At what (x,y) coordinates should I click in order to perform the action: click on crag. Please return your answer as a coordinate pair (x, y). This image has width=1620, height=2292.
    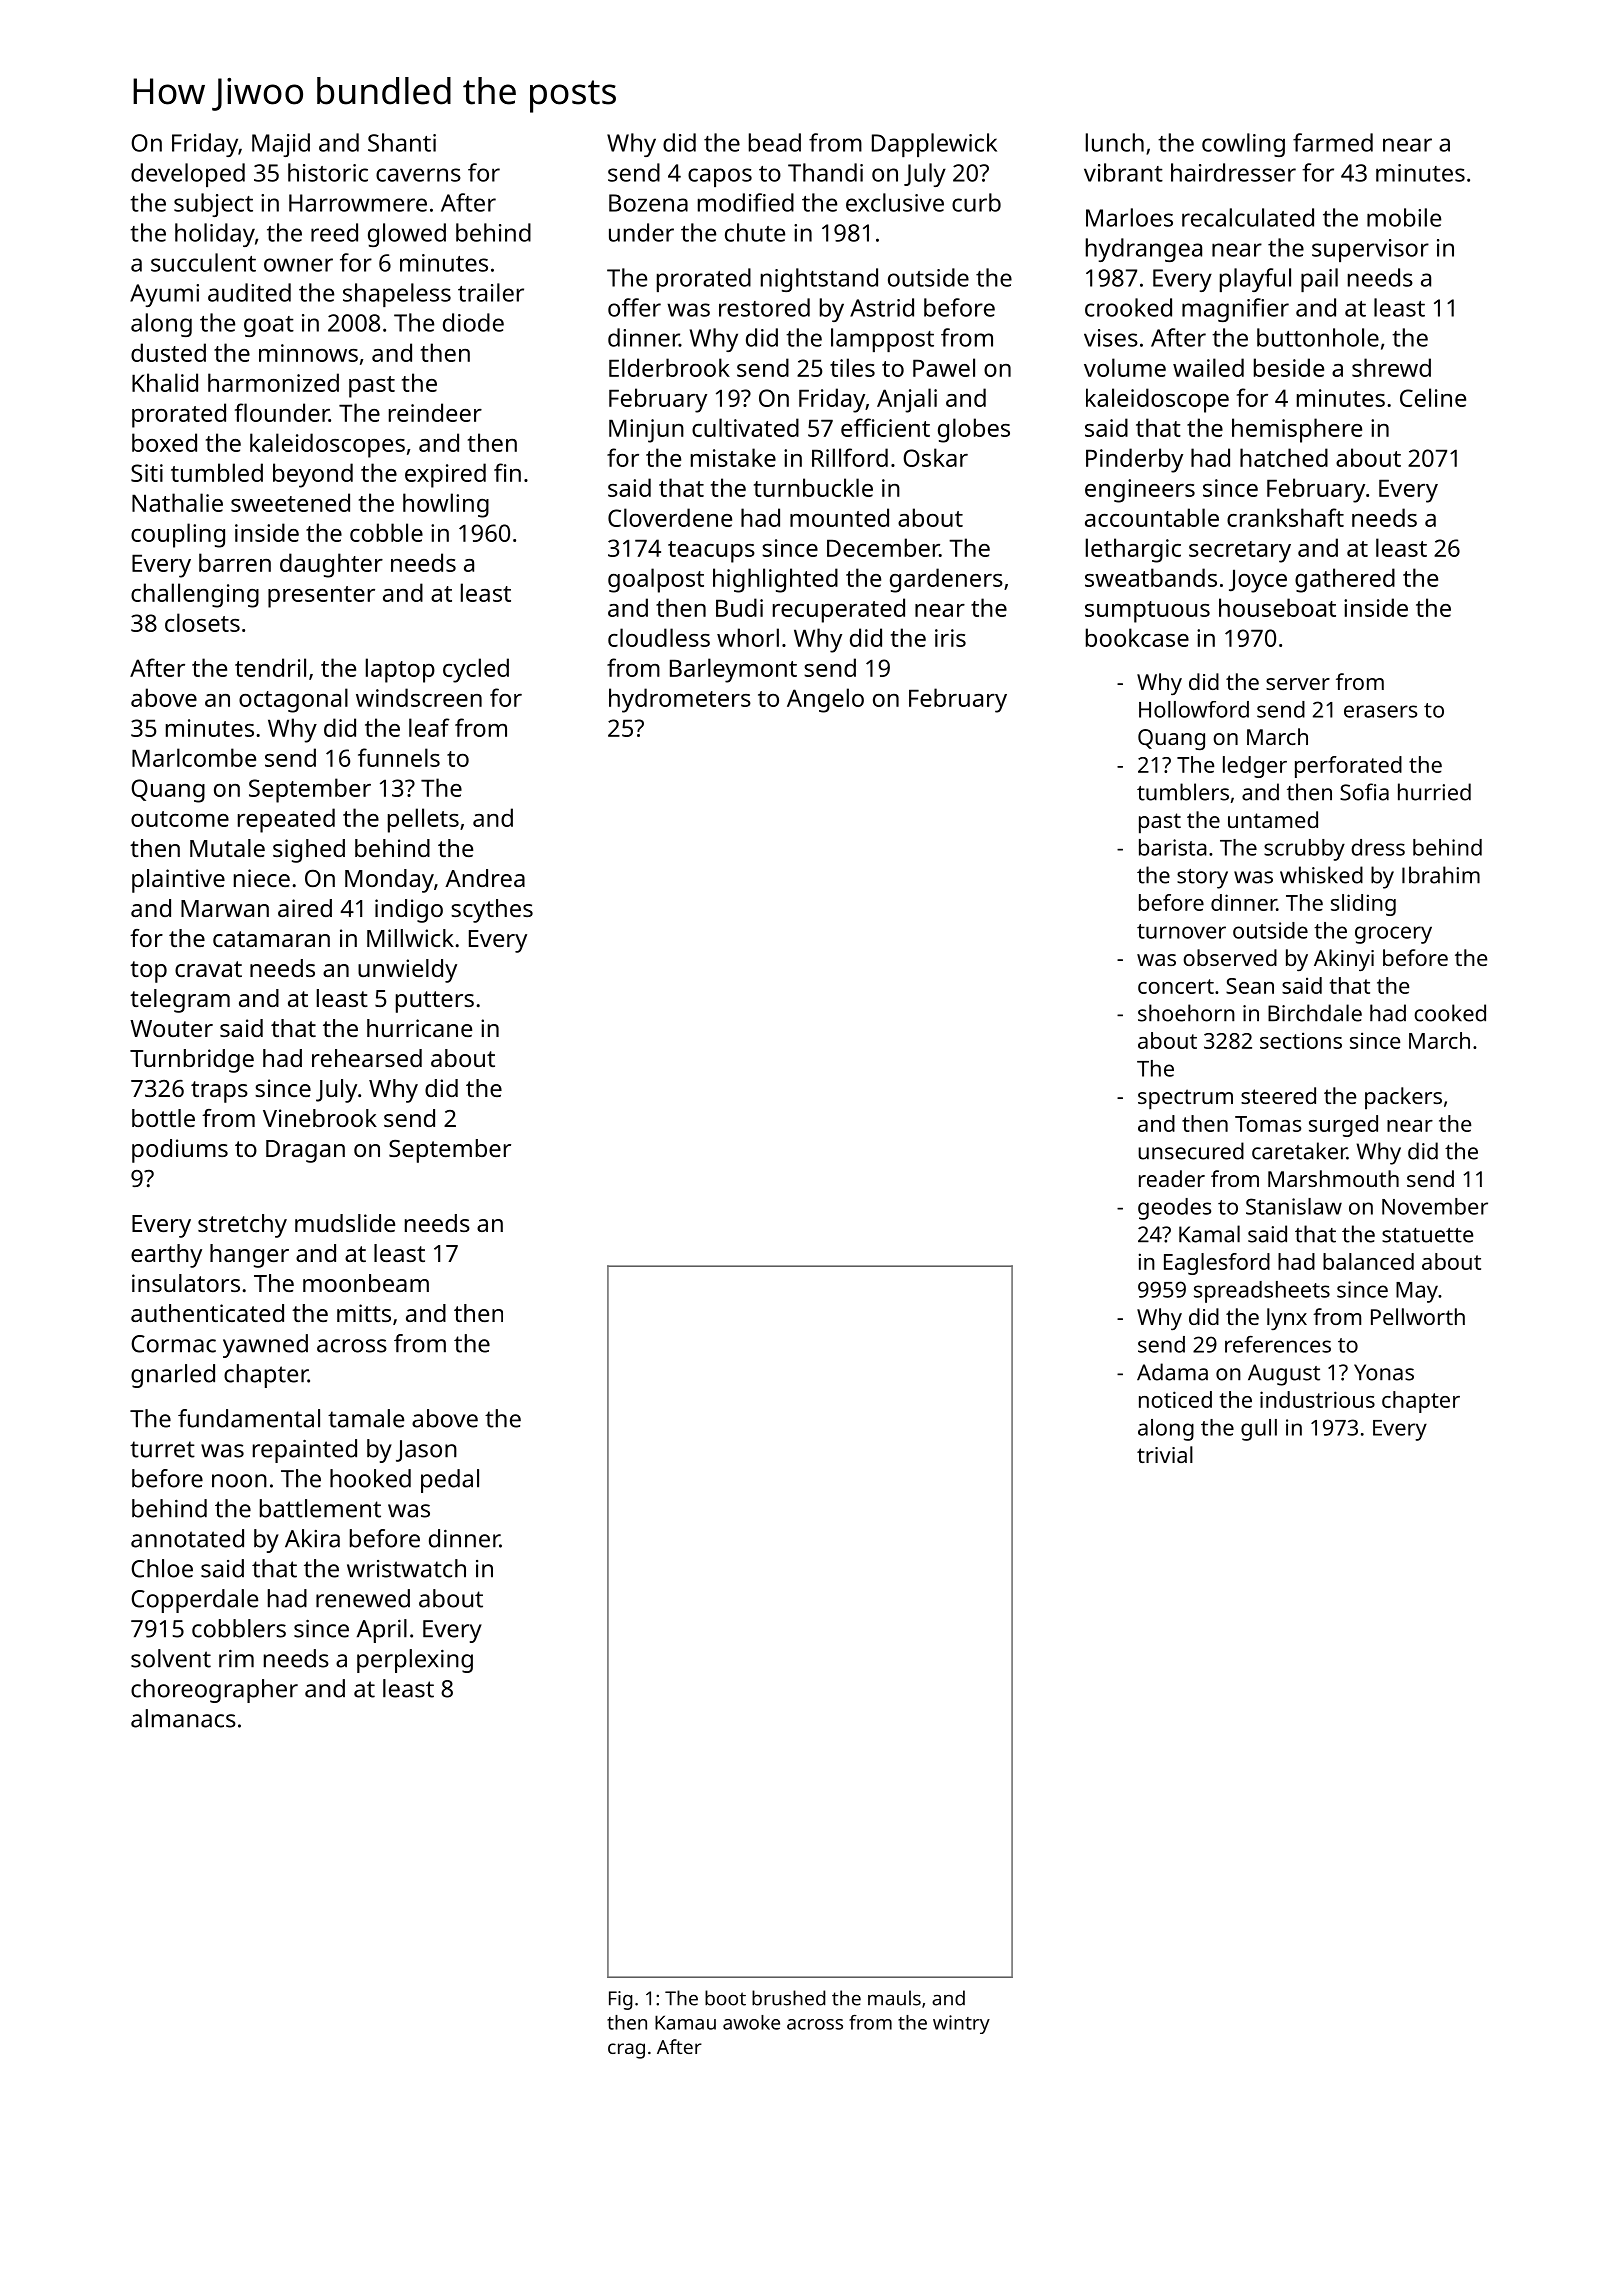
    Looking at the image, I should click on (626, 2051).
